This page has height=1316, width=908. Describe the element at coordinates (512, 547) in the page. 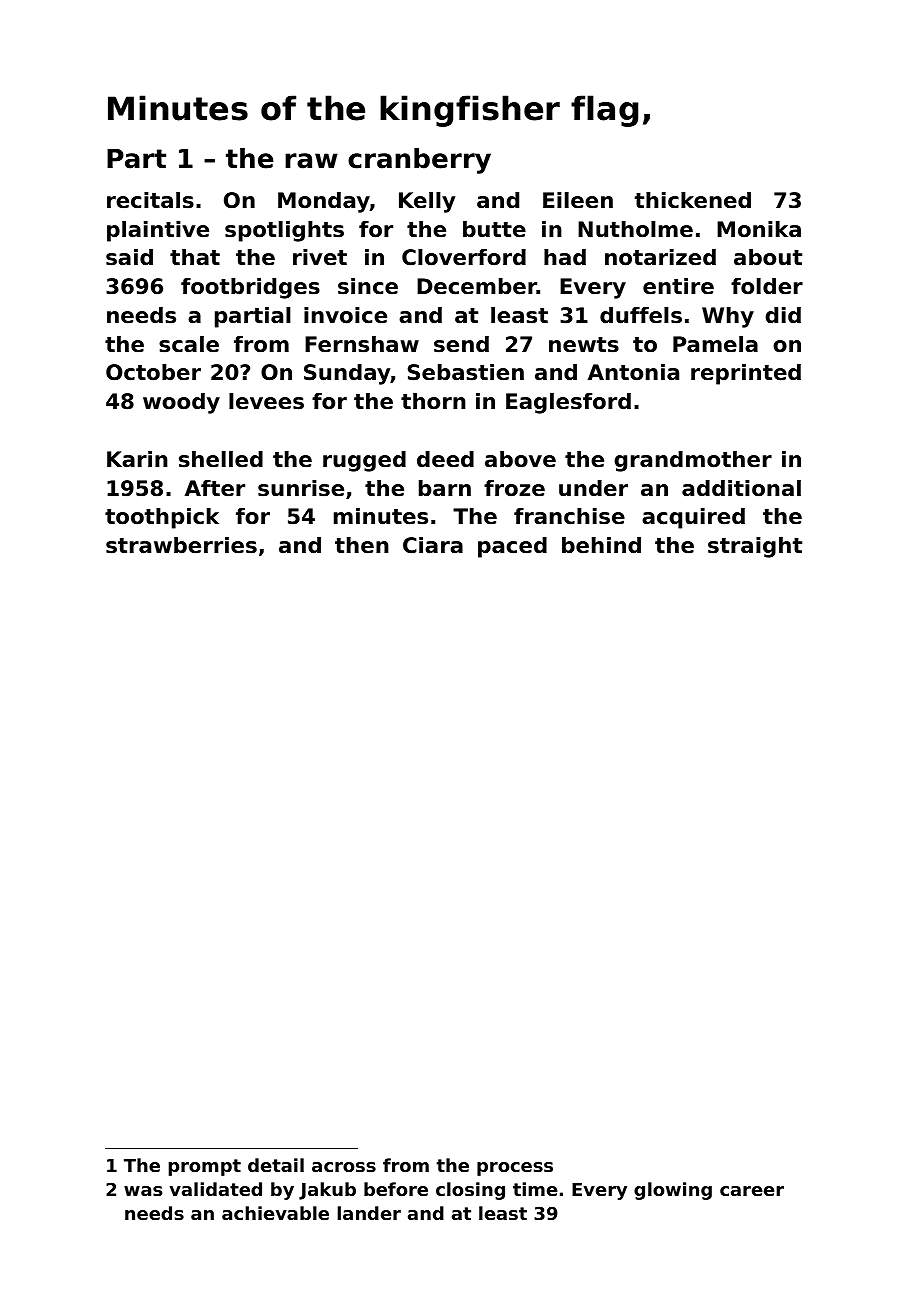

I see `paced` at that location.
